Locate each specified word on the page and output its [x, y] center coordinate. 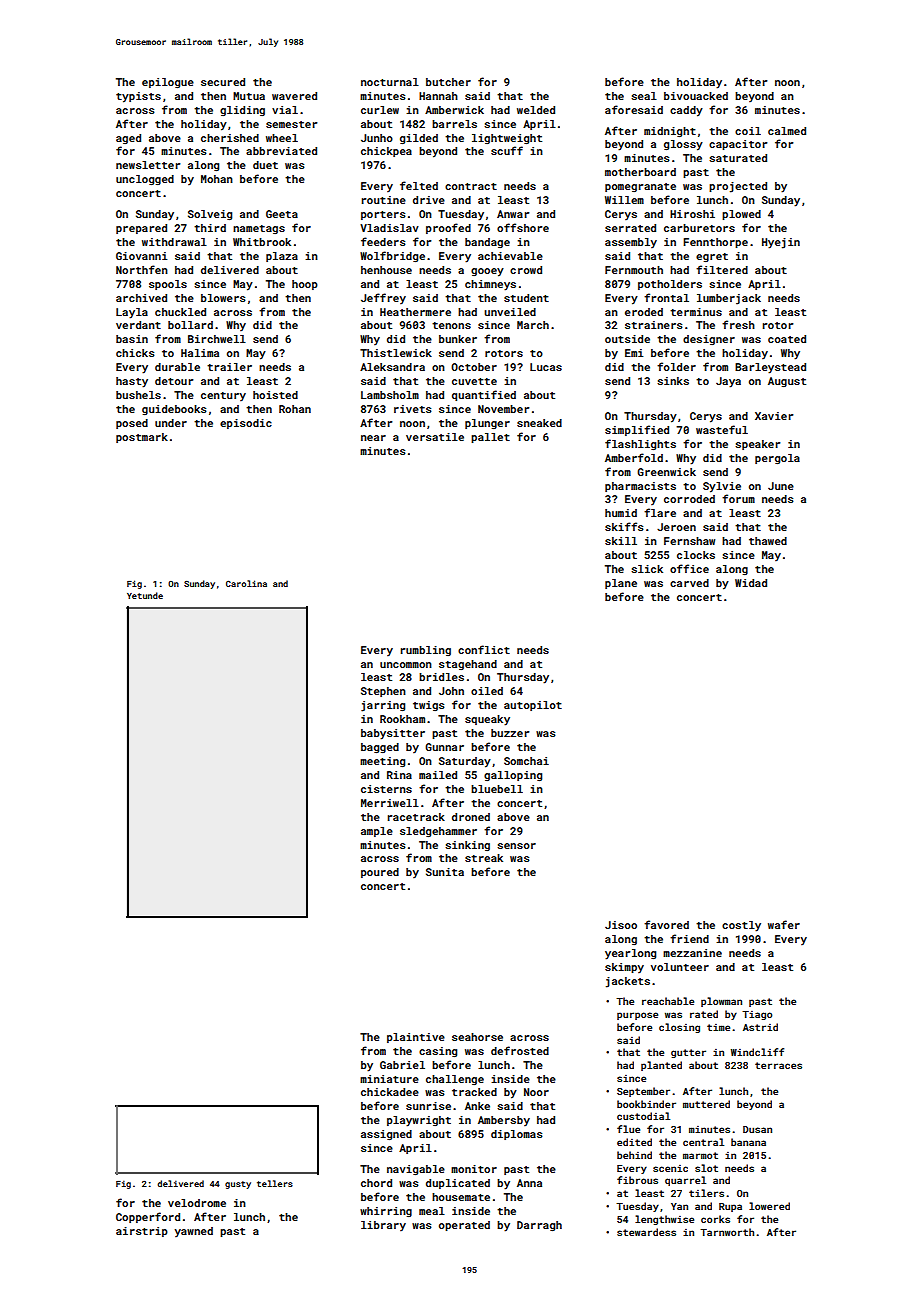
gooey [487, 272]
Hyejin [781, 243]
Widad [751, 583]
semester [291, 124]
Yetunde [145, 595]
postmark [142, 438]
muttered [706, 1104]
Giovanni [141, 256]
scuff [507, 150]
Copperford [148, 1217]
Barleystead [770, 368]
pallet [490, 438]
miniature [389, 1079]
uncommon [406, 665]
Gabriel [402, 1065]
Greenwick [666, 472]
